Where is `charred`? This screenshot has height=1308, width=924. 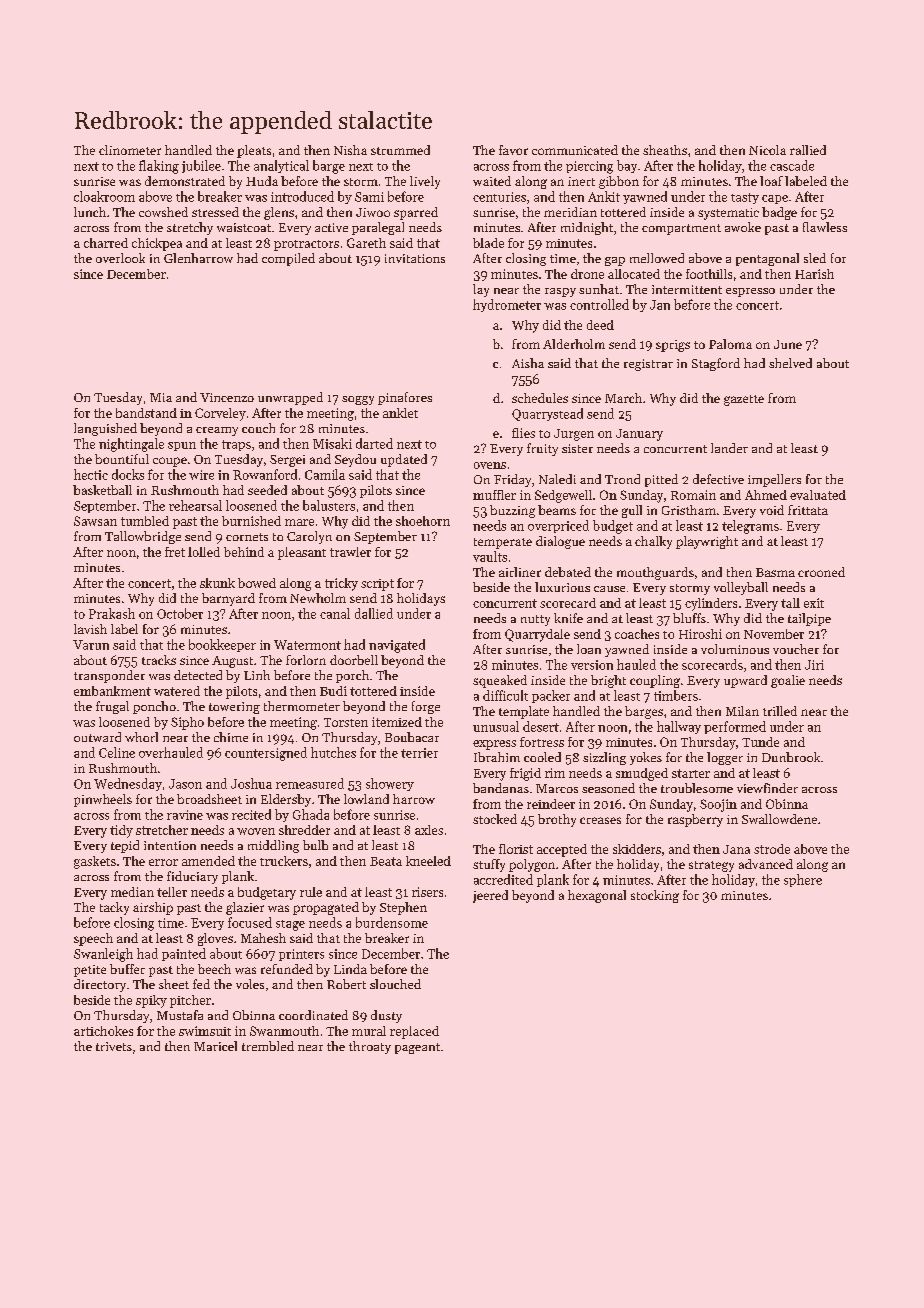
charred is located at coordinates (106, 243).
